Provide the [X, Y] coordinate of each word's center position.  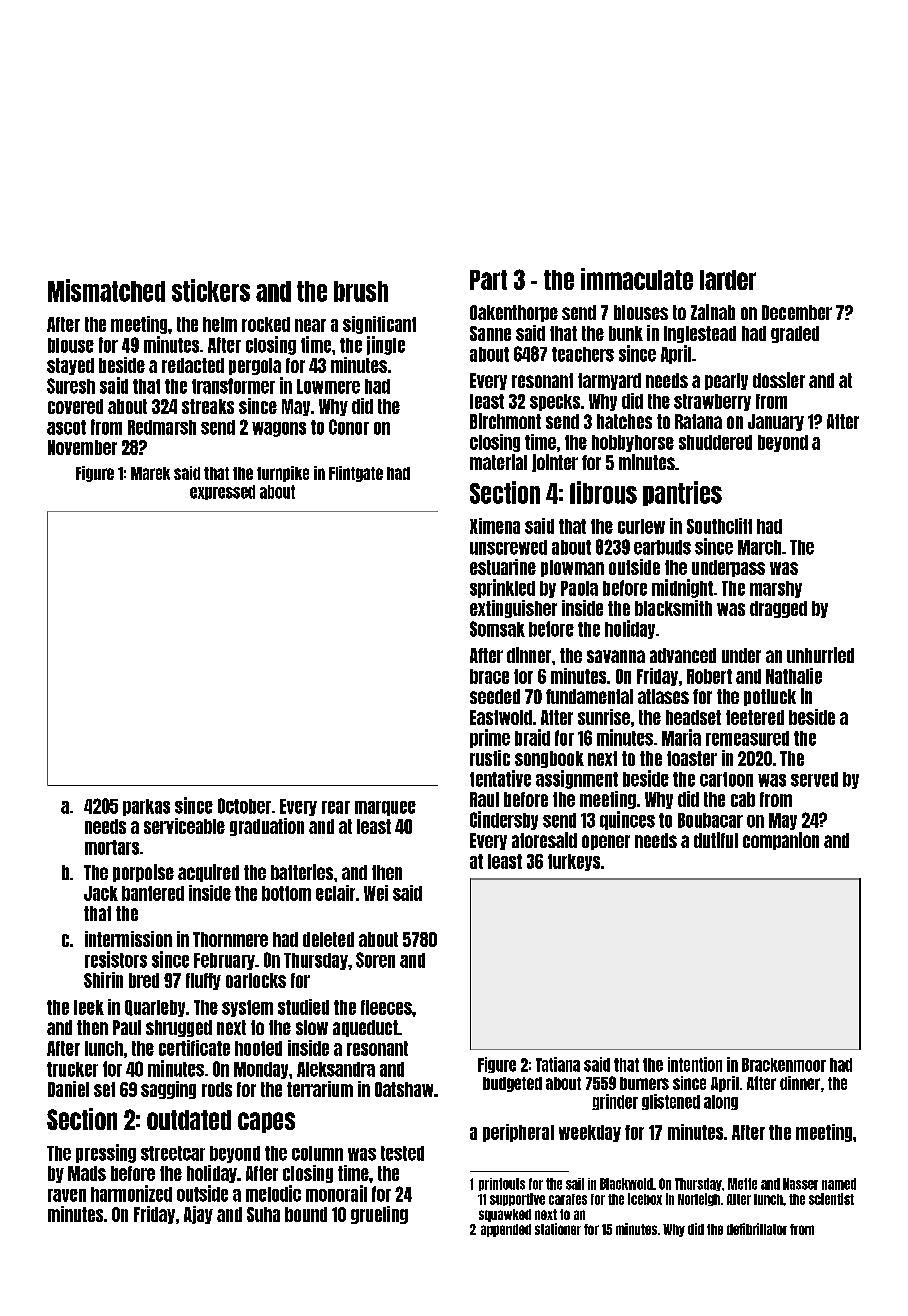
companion [781, 841]
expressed [222, 492]
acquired [208, 873]
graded [795, 334]
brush [361, 291]
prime [490, 738]
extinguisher [513, 609]
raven [67, 1195]
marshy [776, 589]
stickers [211, 290]
